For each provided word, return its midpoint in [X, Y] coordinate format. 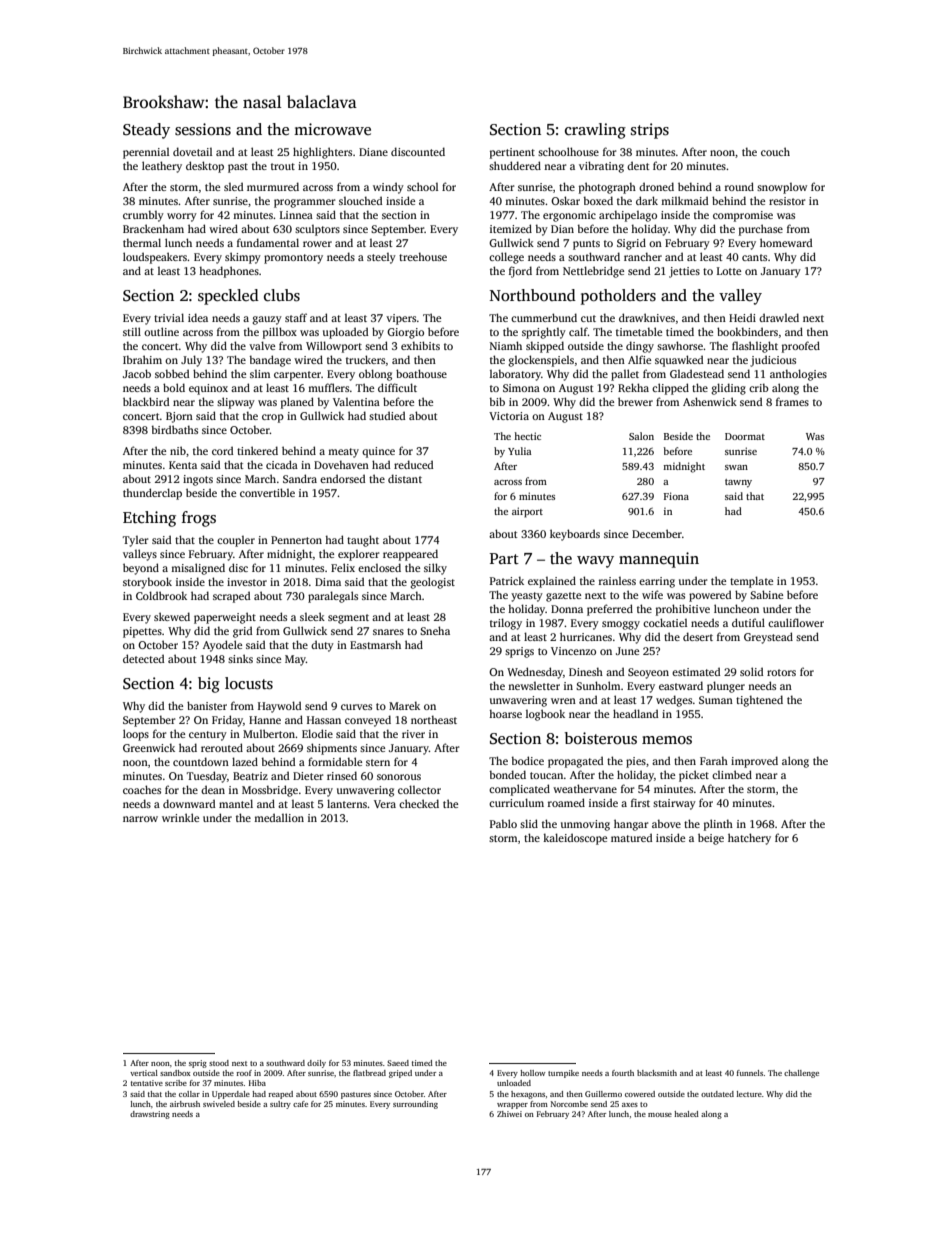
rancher [643, 256]
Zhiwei [509, 1114]
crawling [595, 131]
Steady [146, 131]
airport [527, 512]
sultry [280, 1105]
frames [792, 401]
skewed [172, 616]
